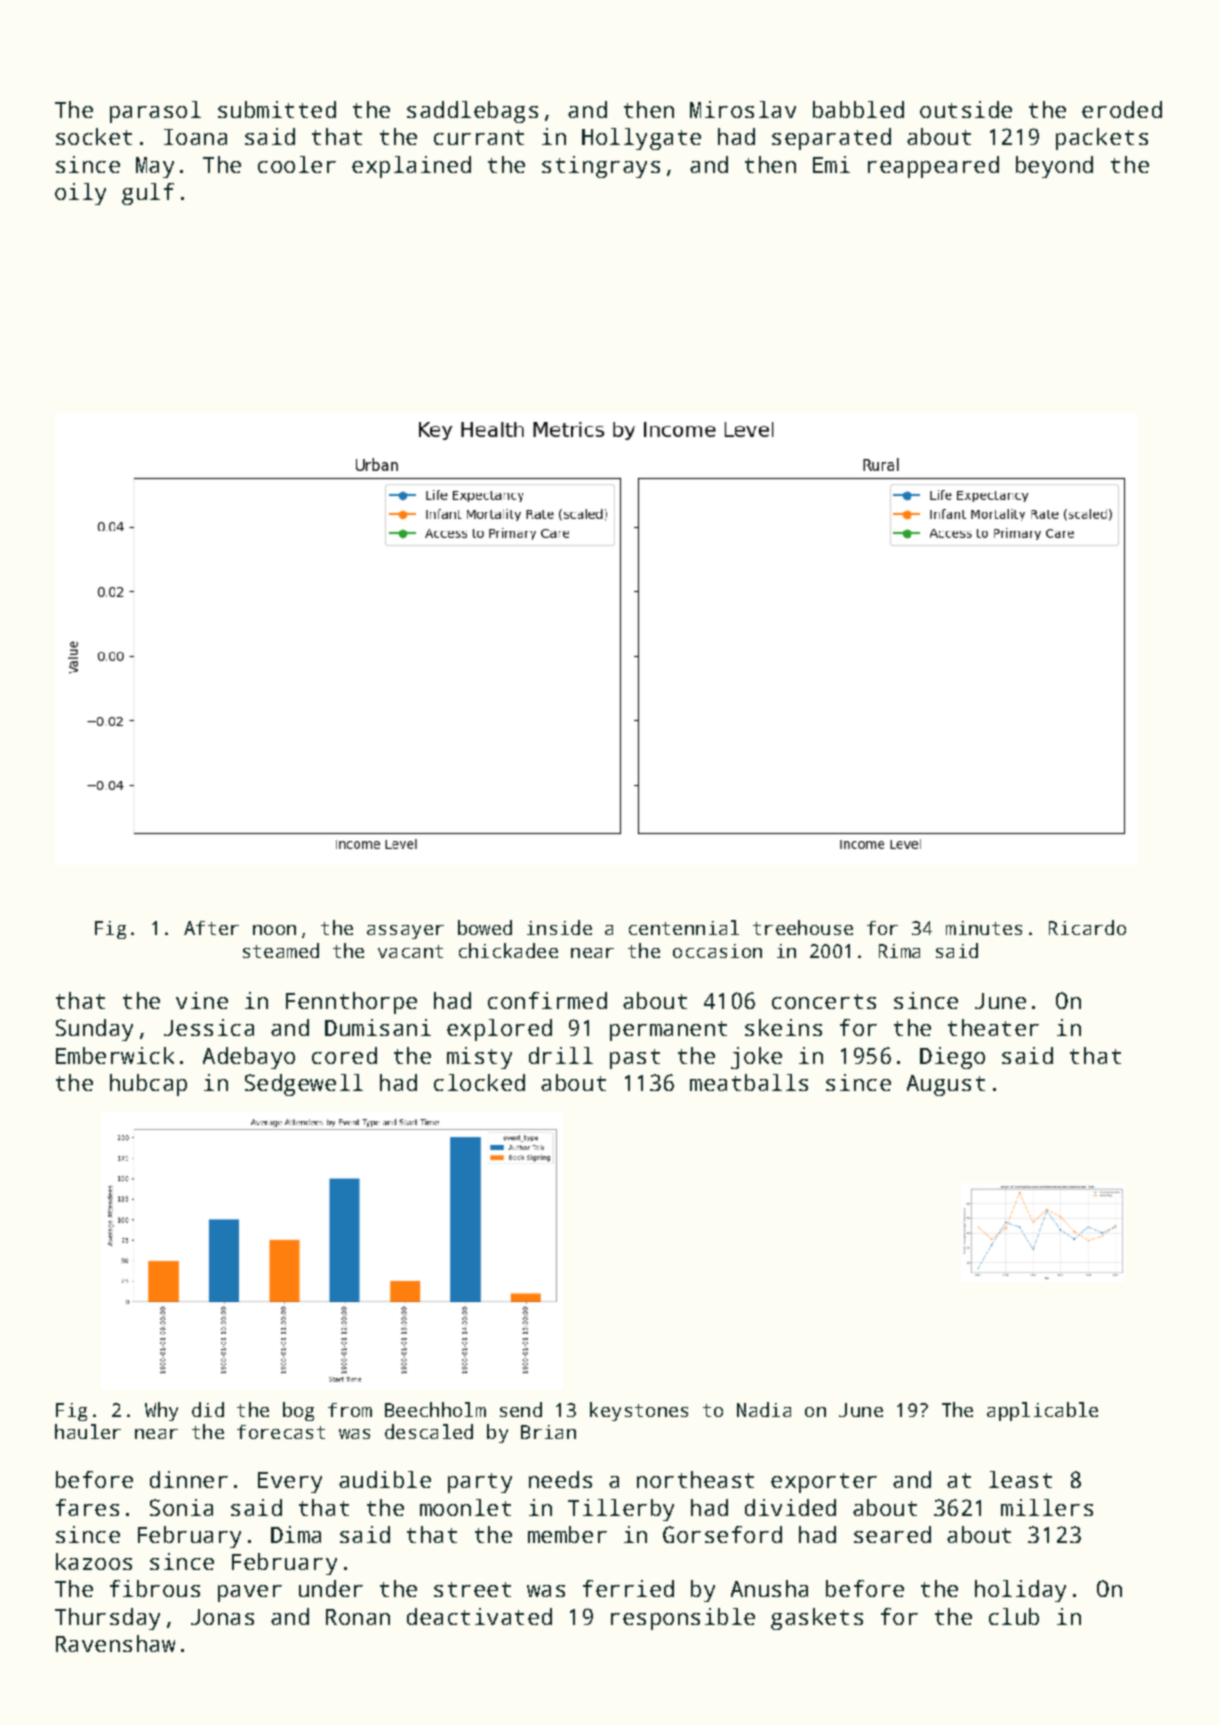  I want to click on beyond, so click(1054, 167).
